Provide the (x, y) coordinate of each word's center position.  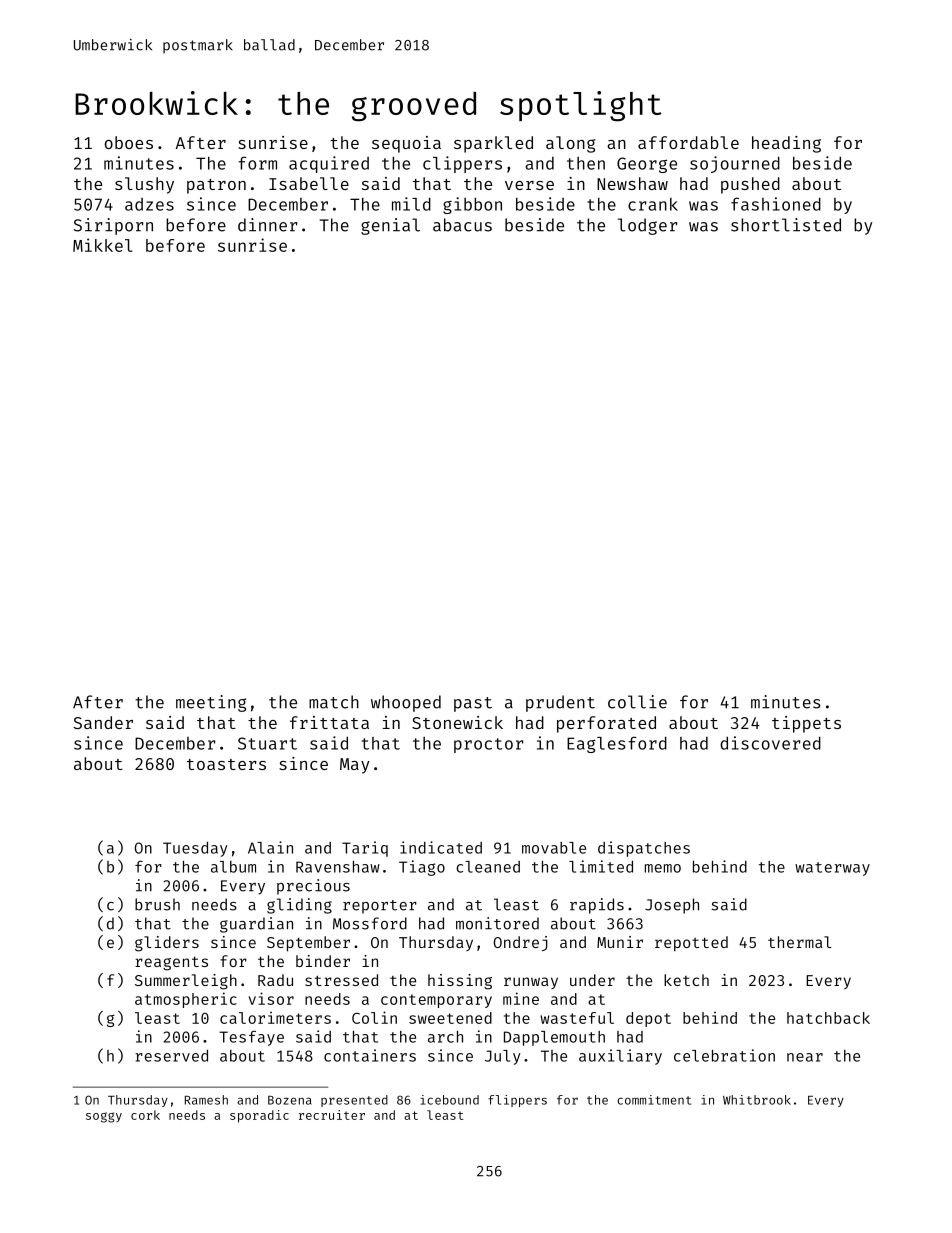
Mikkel (103, 245)
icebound (449, 1100)
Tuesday (195, 849)
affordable (688, 142)
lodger (647, 226)
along (570, 144)
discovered (770, 743)
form (257, 163)
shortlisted (786, 225)
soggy (104, 1117)
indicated (441, 847)
